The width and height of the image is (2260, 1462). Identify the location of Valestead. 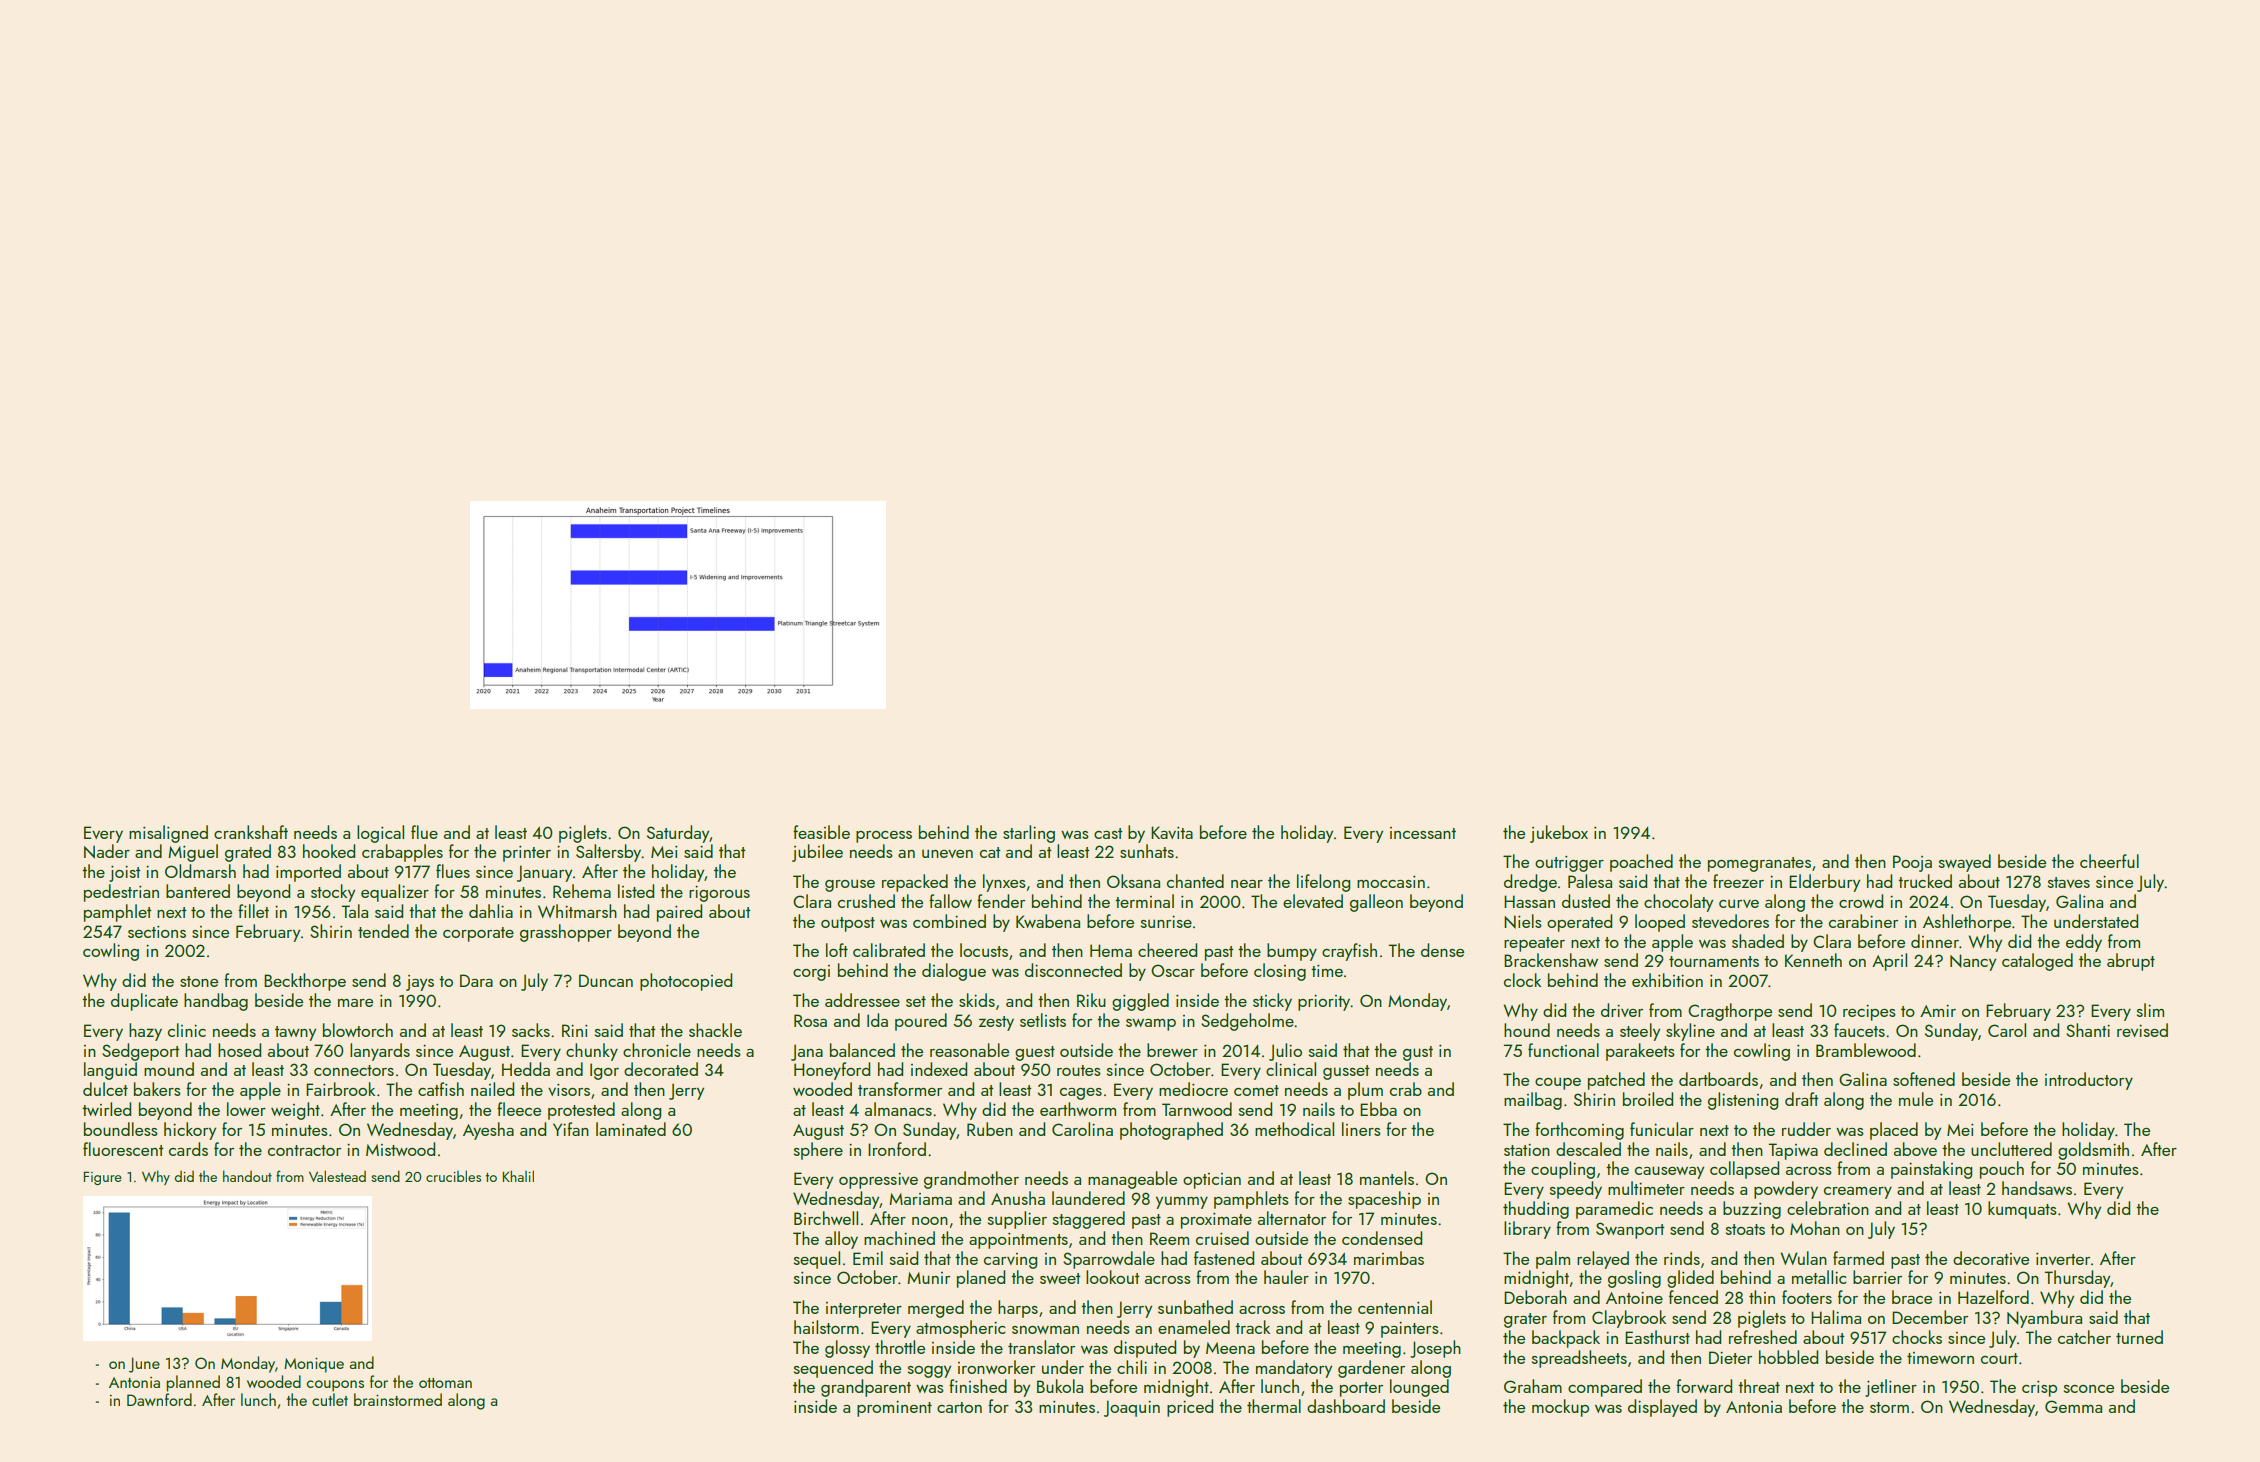
(337, 1176).
